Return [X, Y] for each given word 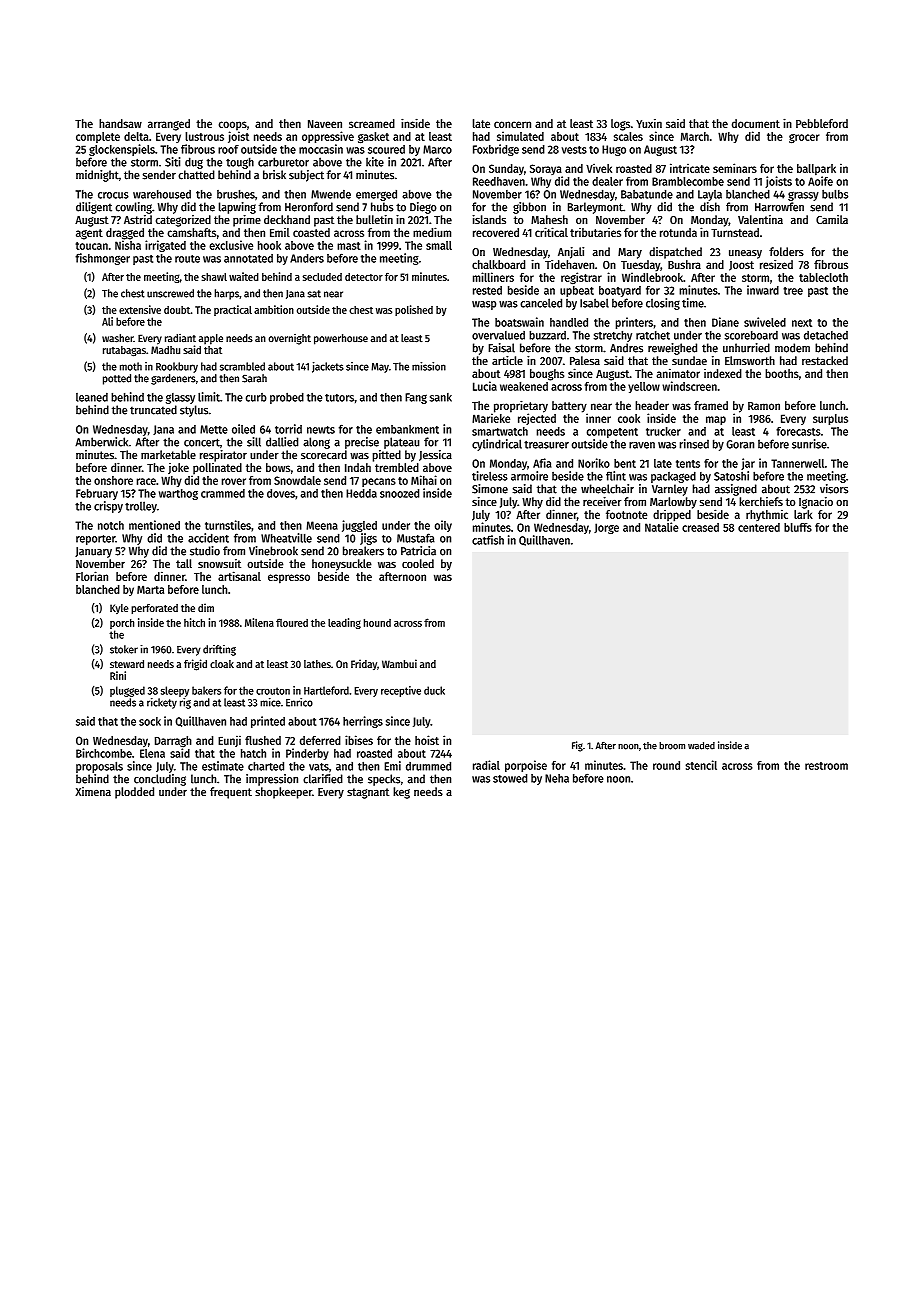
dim [206, 607]
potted [117, 379]
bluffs [798, 527]
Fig [577, 746]
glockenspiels [122, 150]
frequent [231, 793]
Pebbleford [822, 123]
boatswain [519, 322]
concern [512, 124]
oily [443, 526]
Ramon [764, 406]
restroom [826, 766]
